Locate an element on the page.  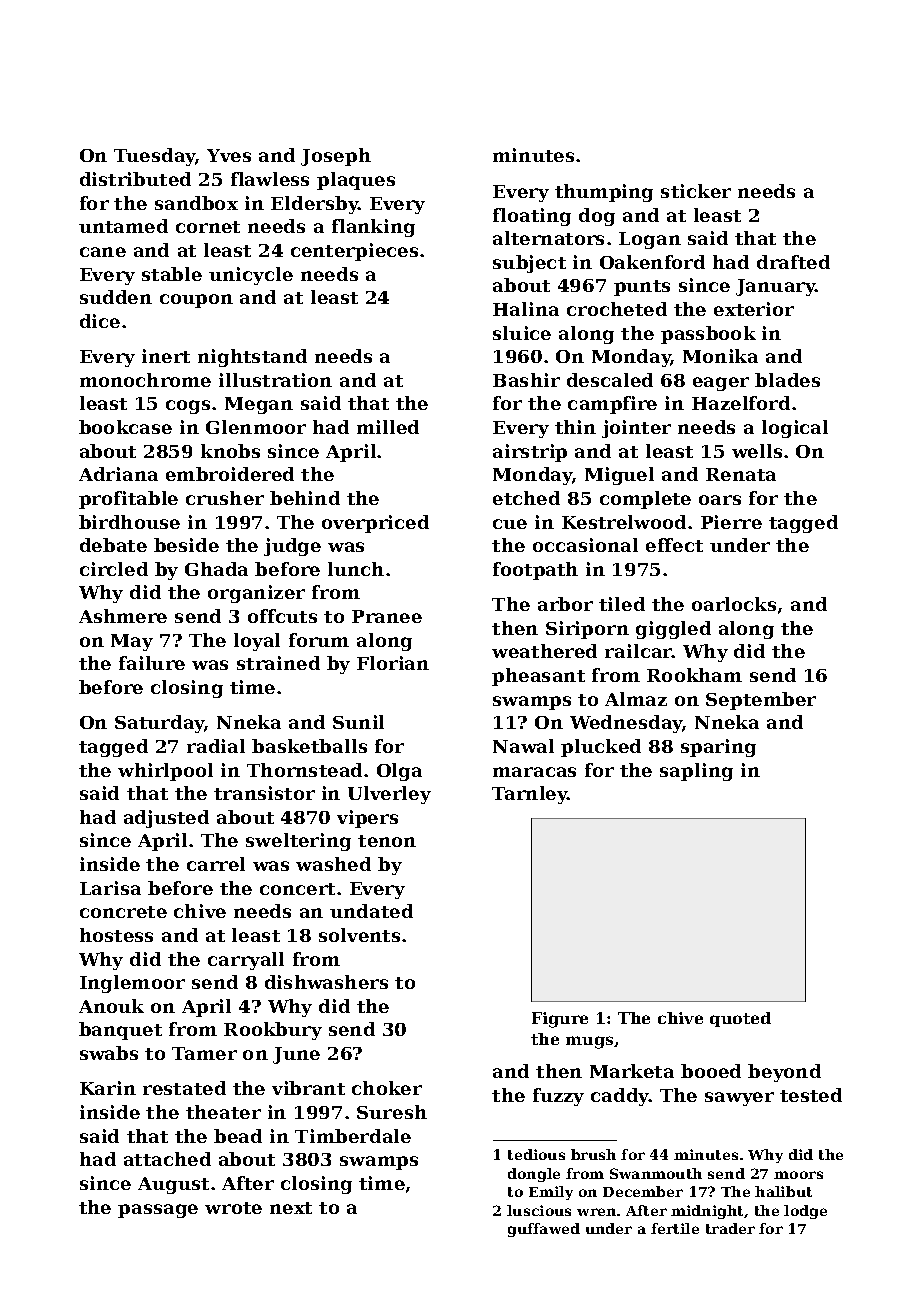
sparing is located at coordinates (718, 748).
